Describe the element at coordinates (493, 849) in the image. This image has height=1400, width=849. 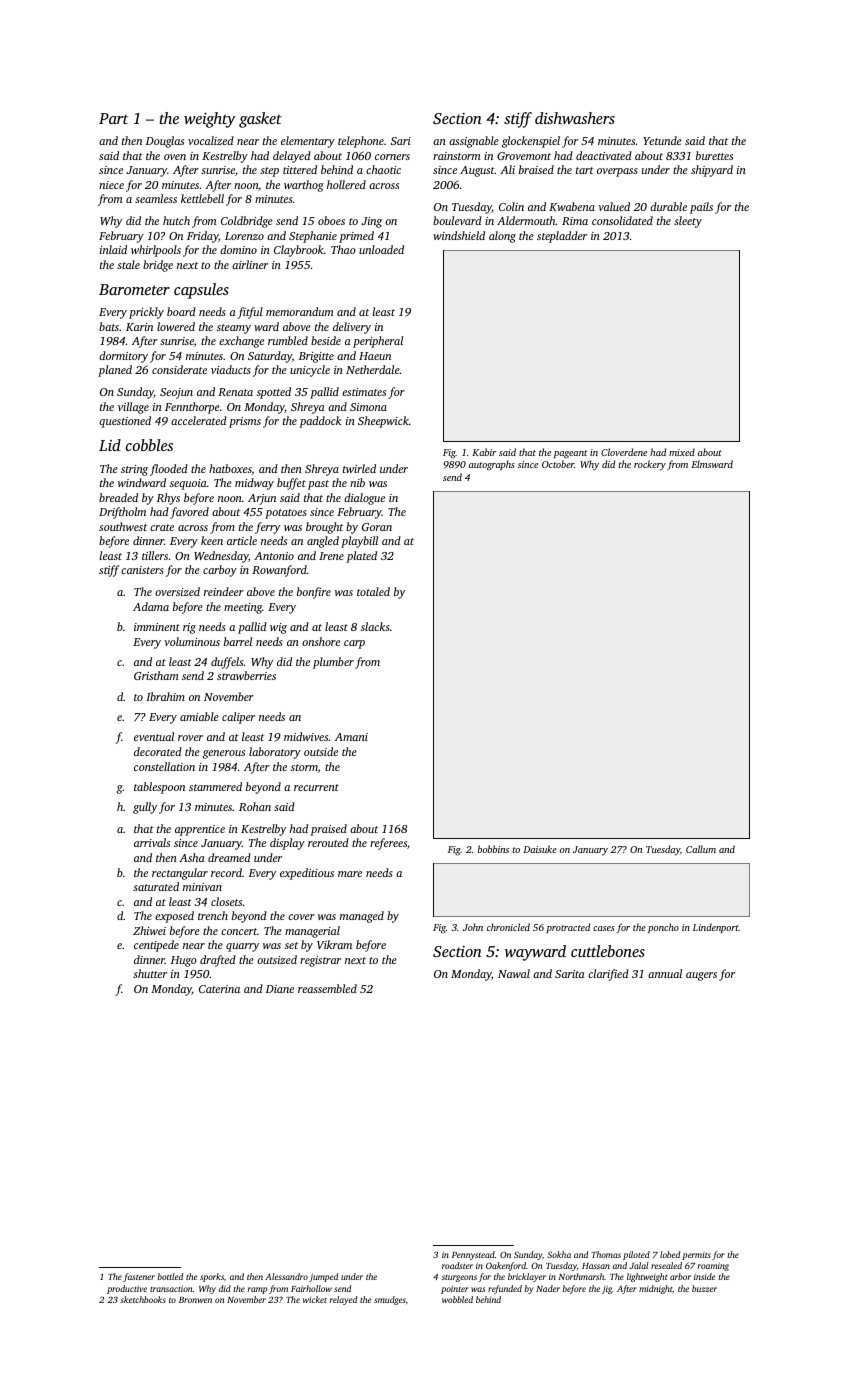
I see `bobbins` at that location.
